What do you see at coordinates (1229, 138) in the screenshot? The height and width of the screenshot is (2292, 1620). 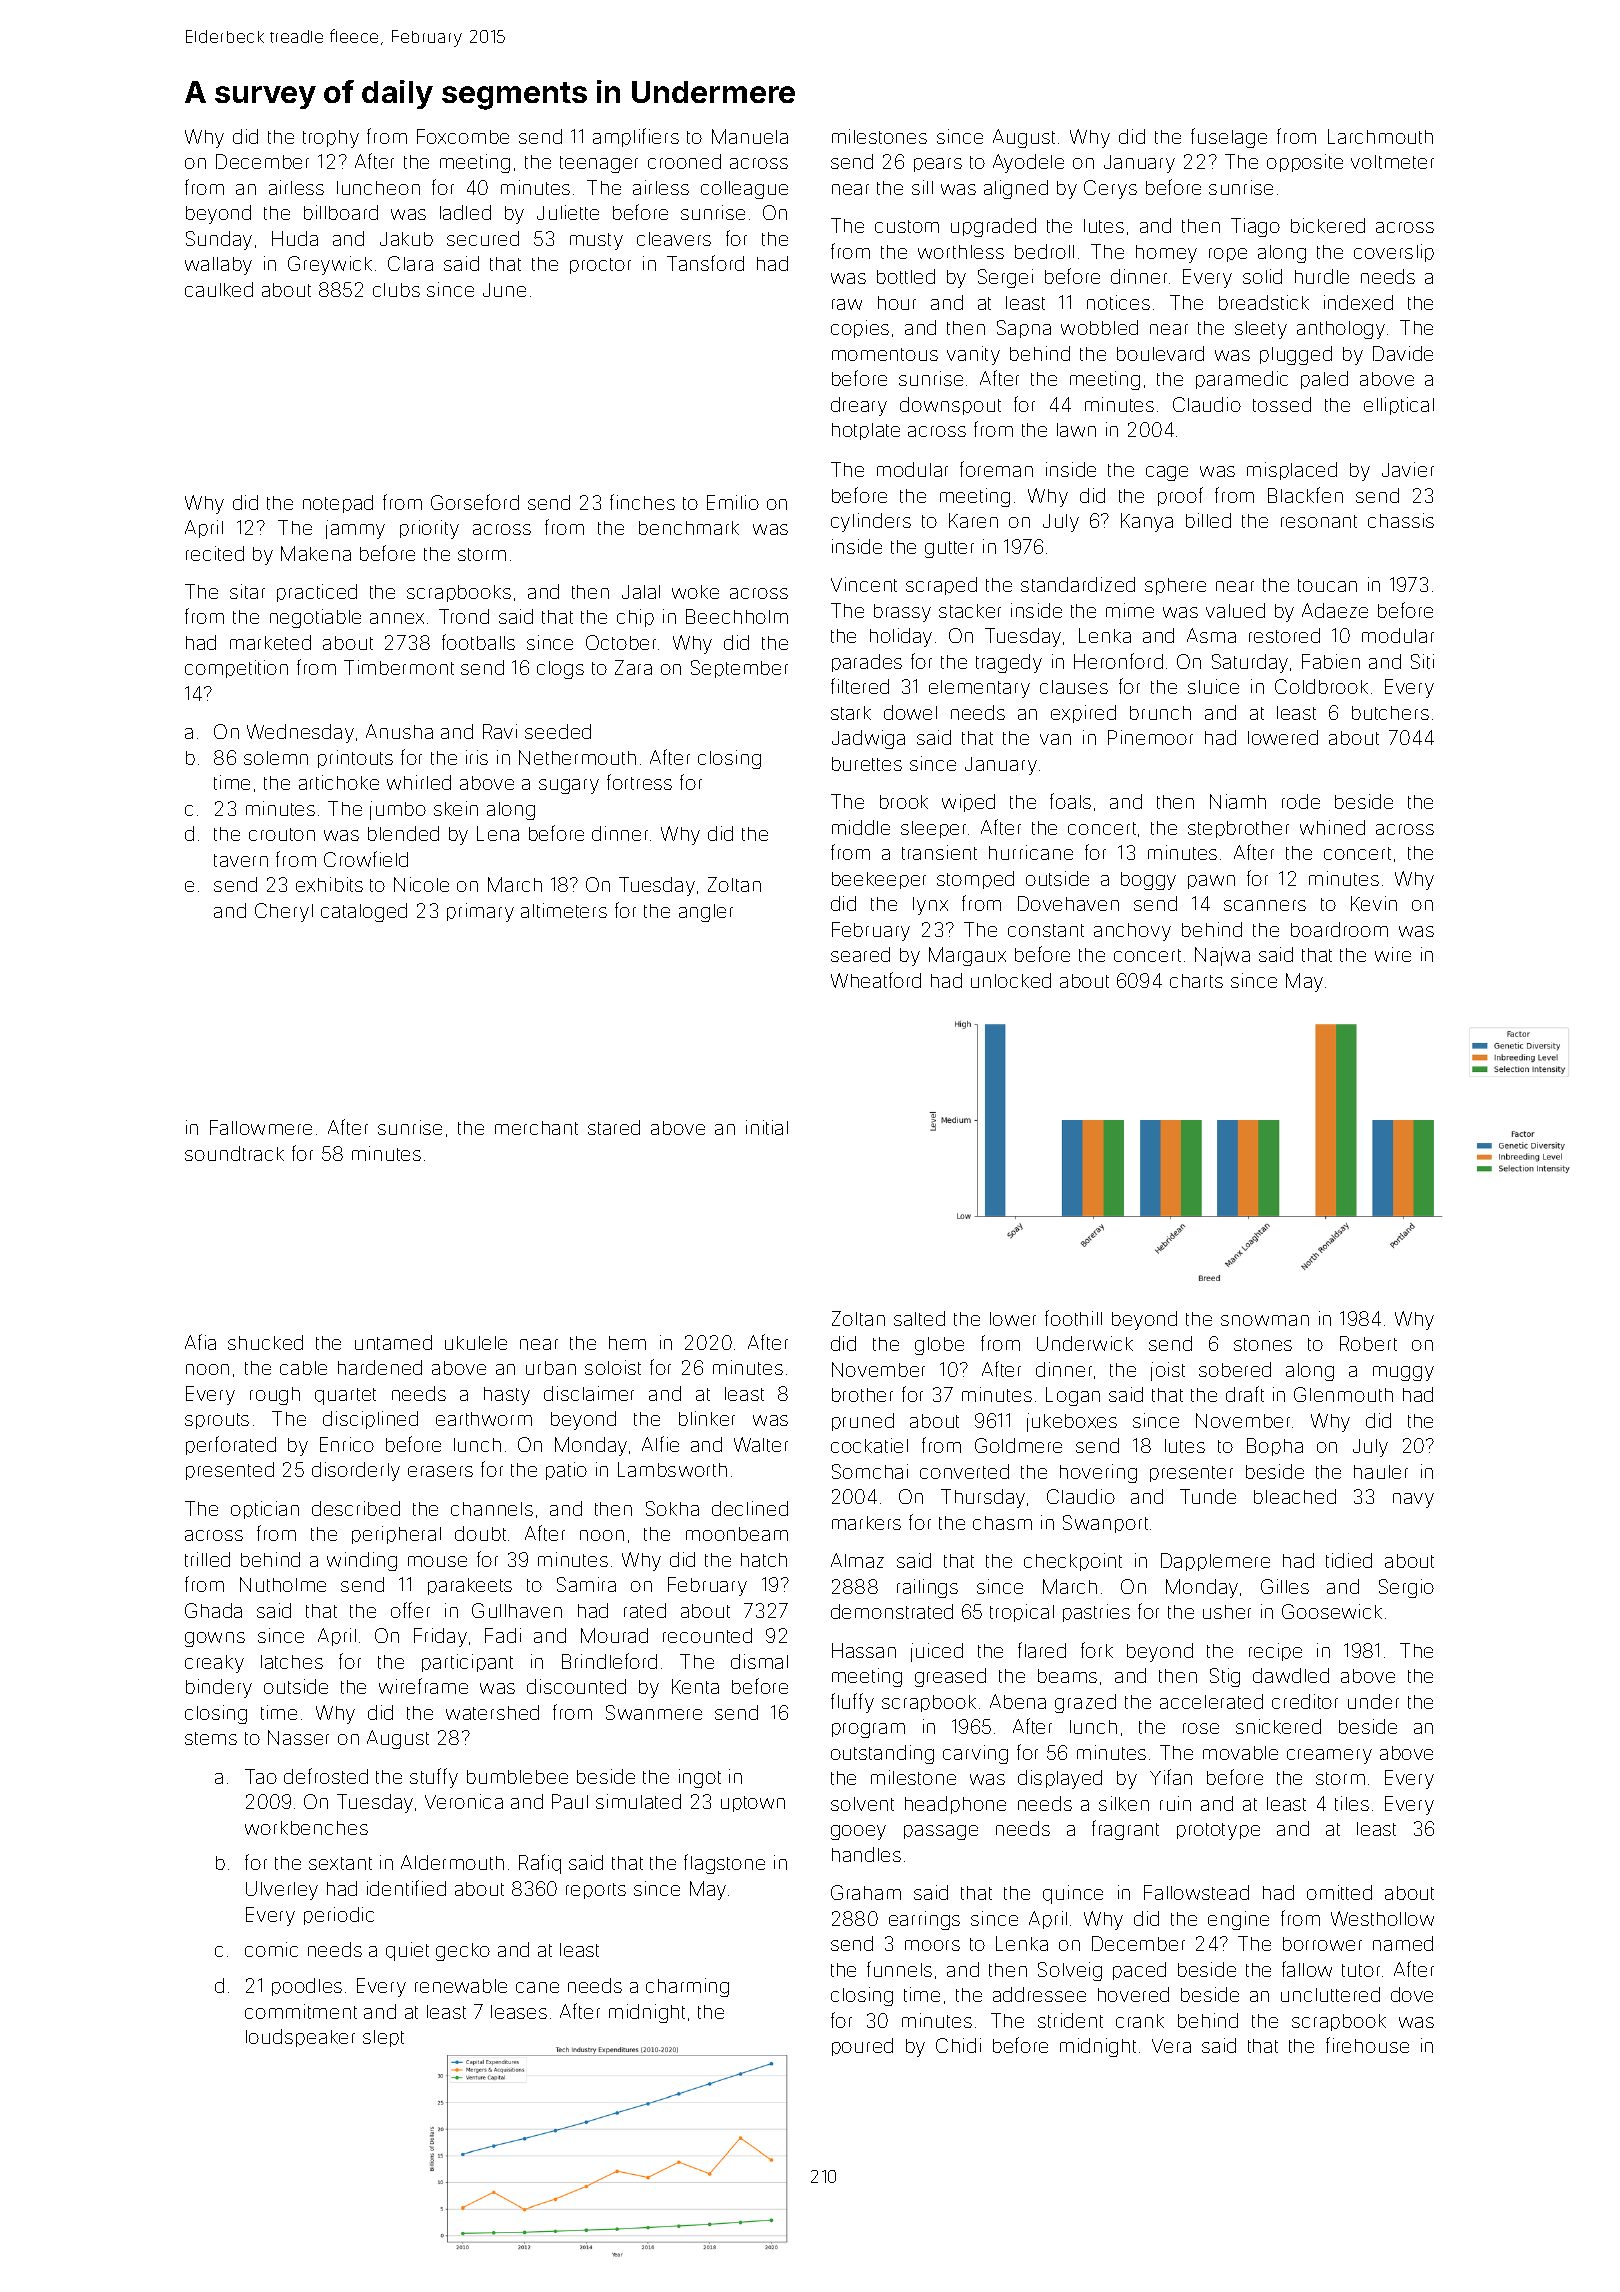 I see `fuselage` at bounding box center [1229, 138].
